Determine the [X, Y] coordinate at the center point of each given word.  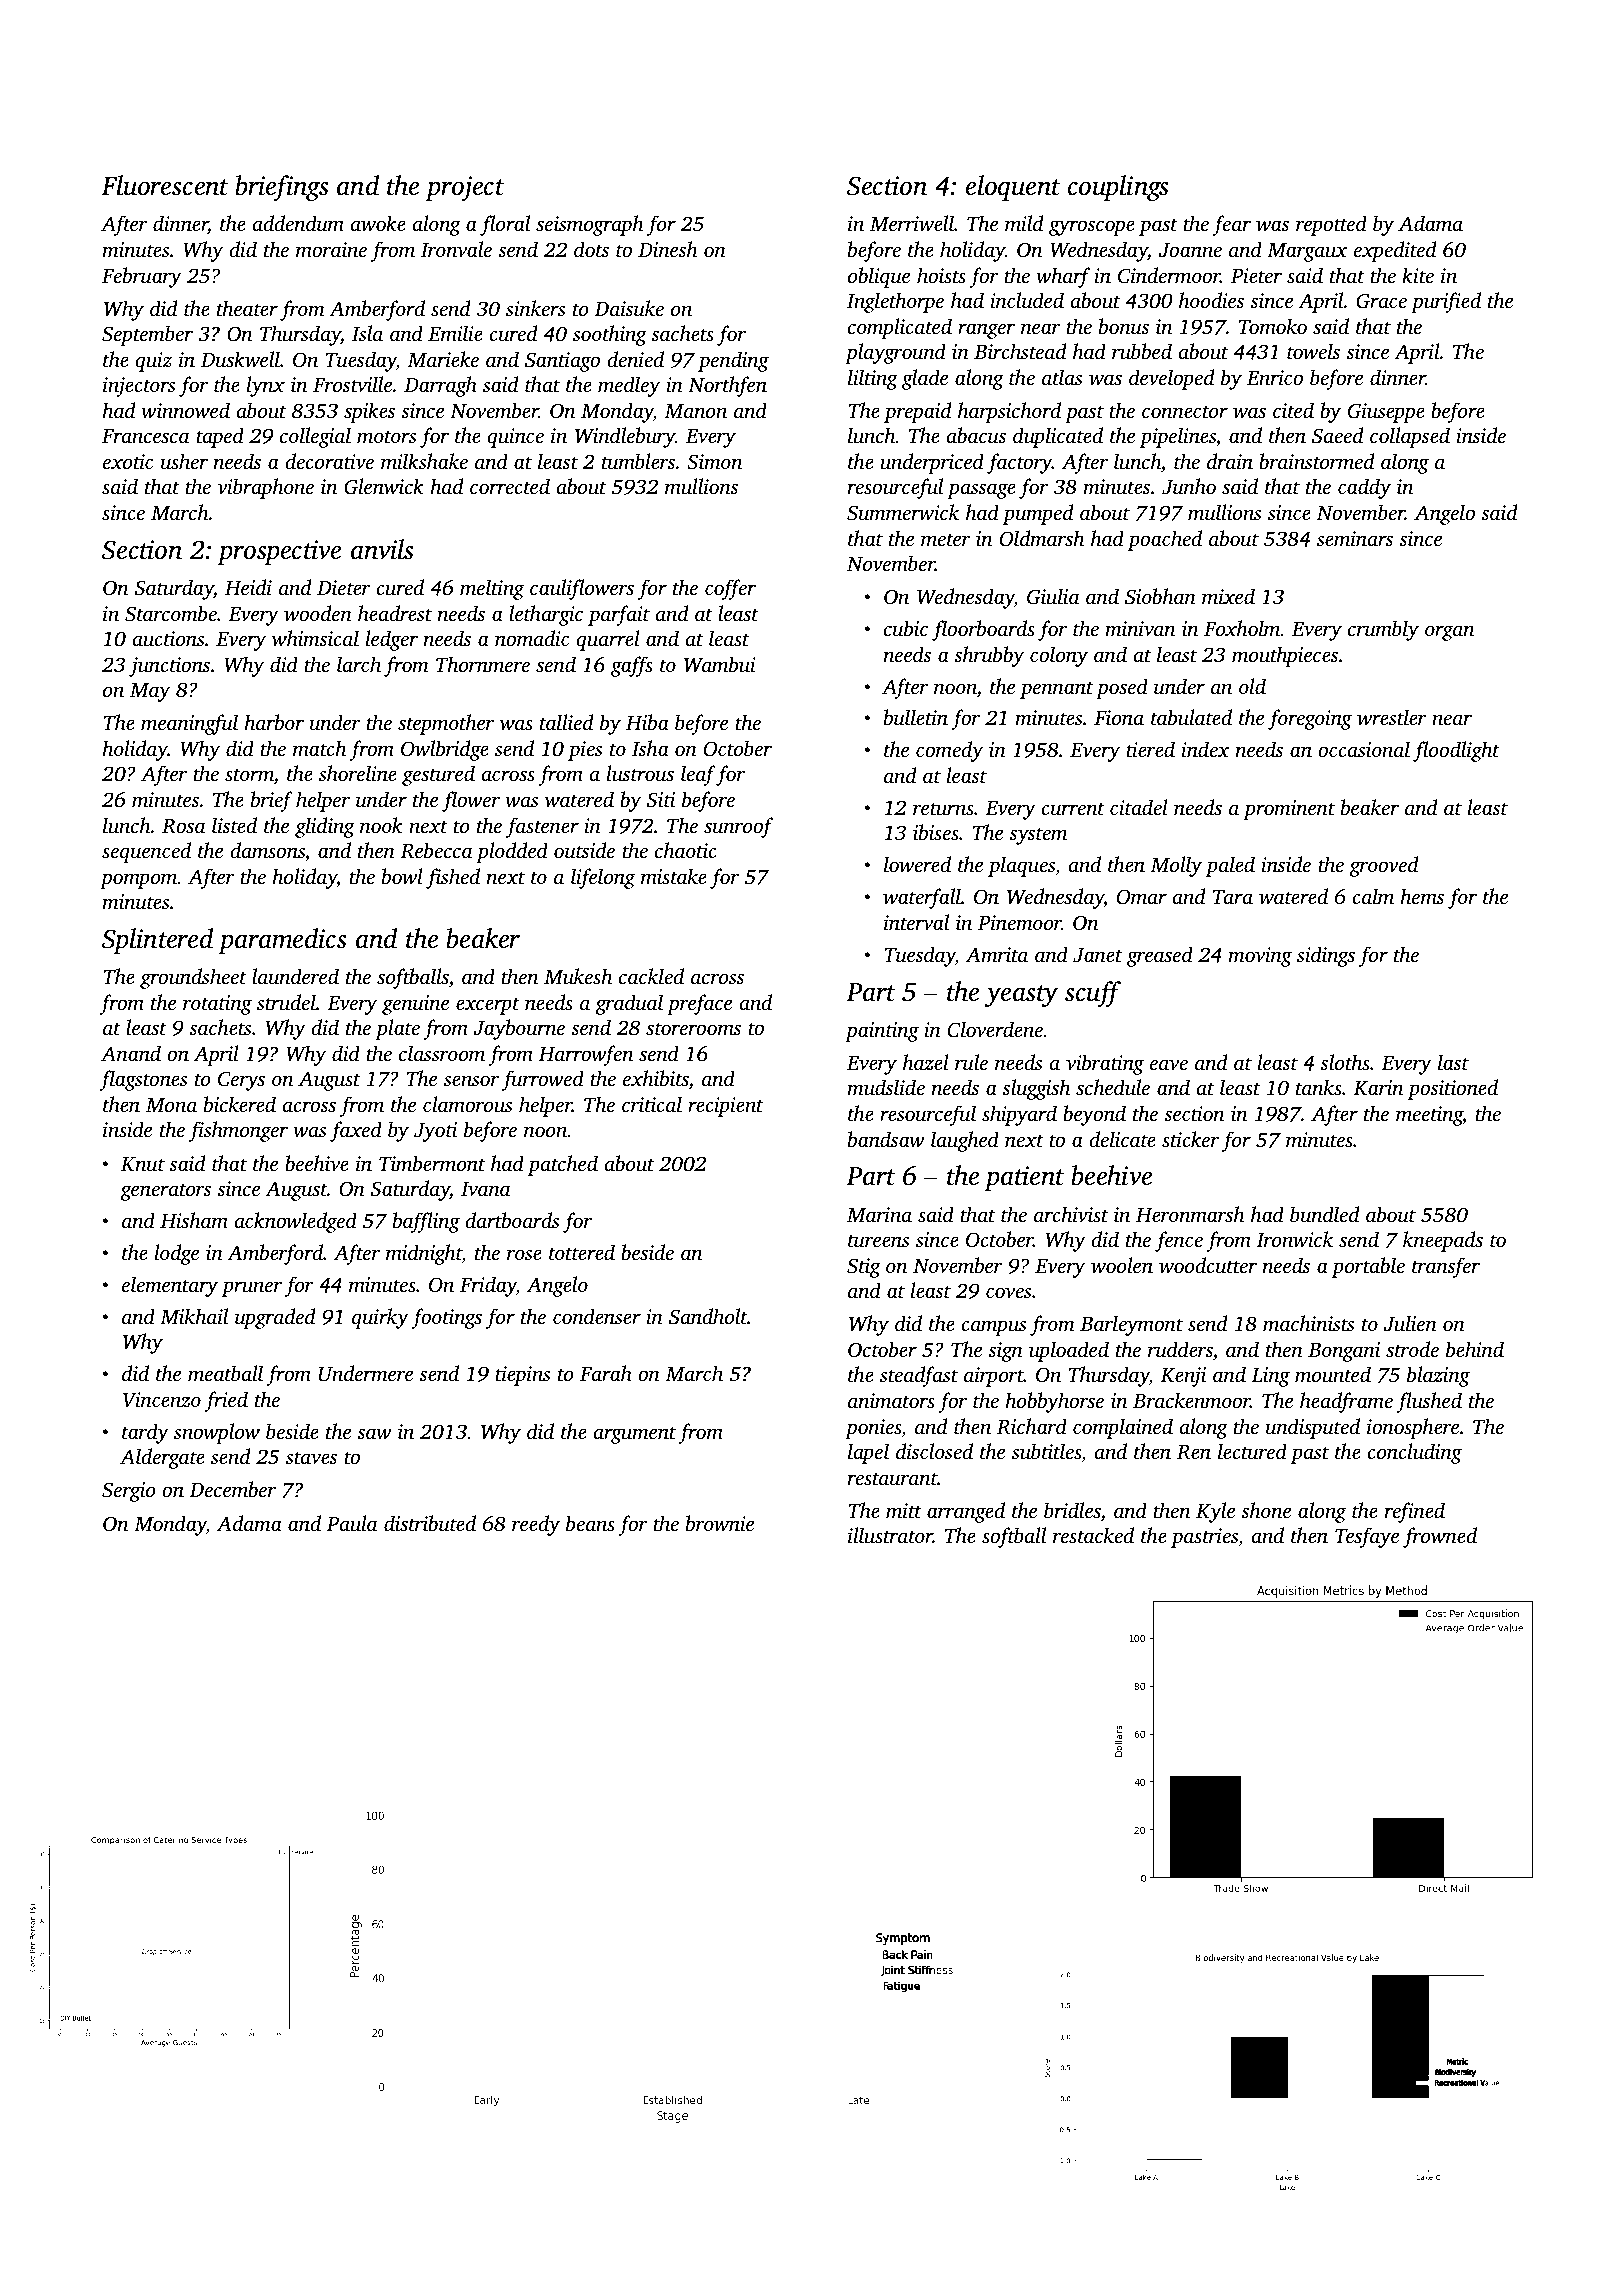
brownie [720, 1523]
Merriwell [912, 223]
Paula [351, 1523]
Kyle [1215, 1512]
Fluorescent [165, 185]
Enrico [1275, 377]
